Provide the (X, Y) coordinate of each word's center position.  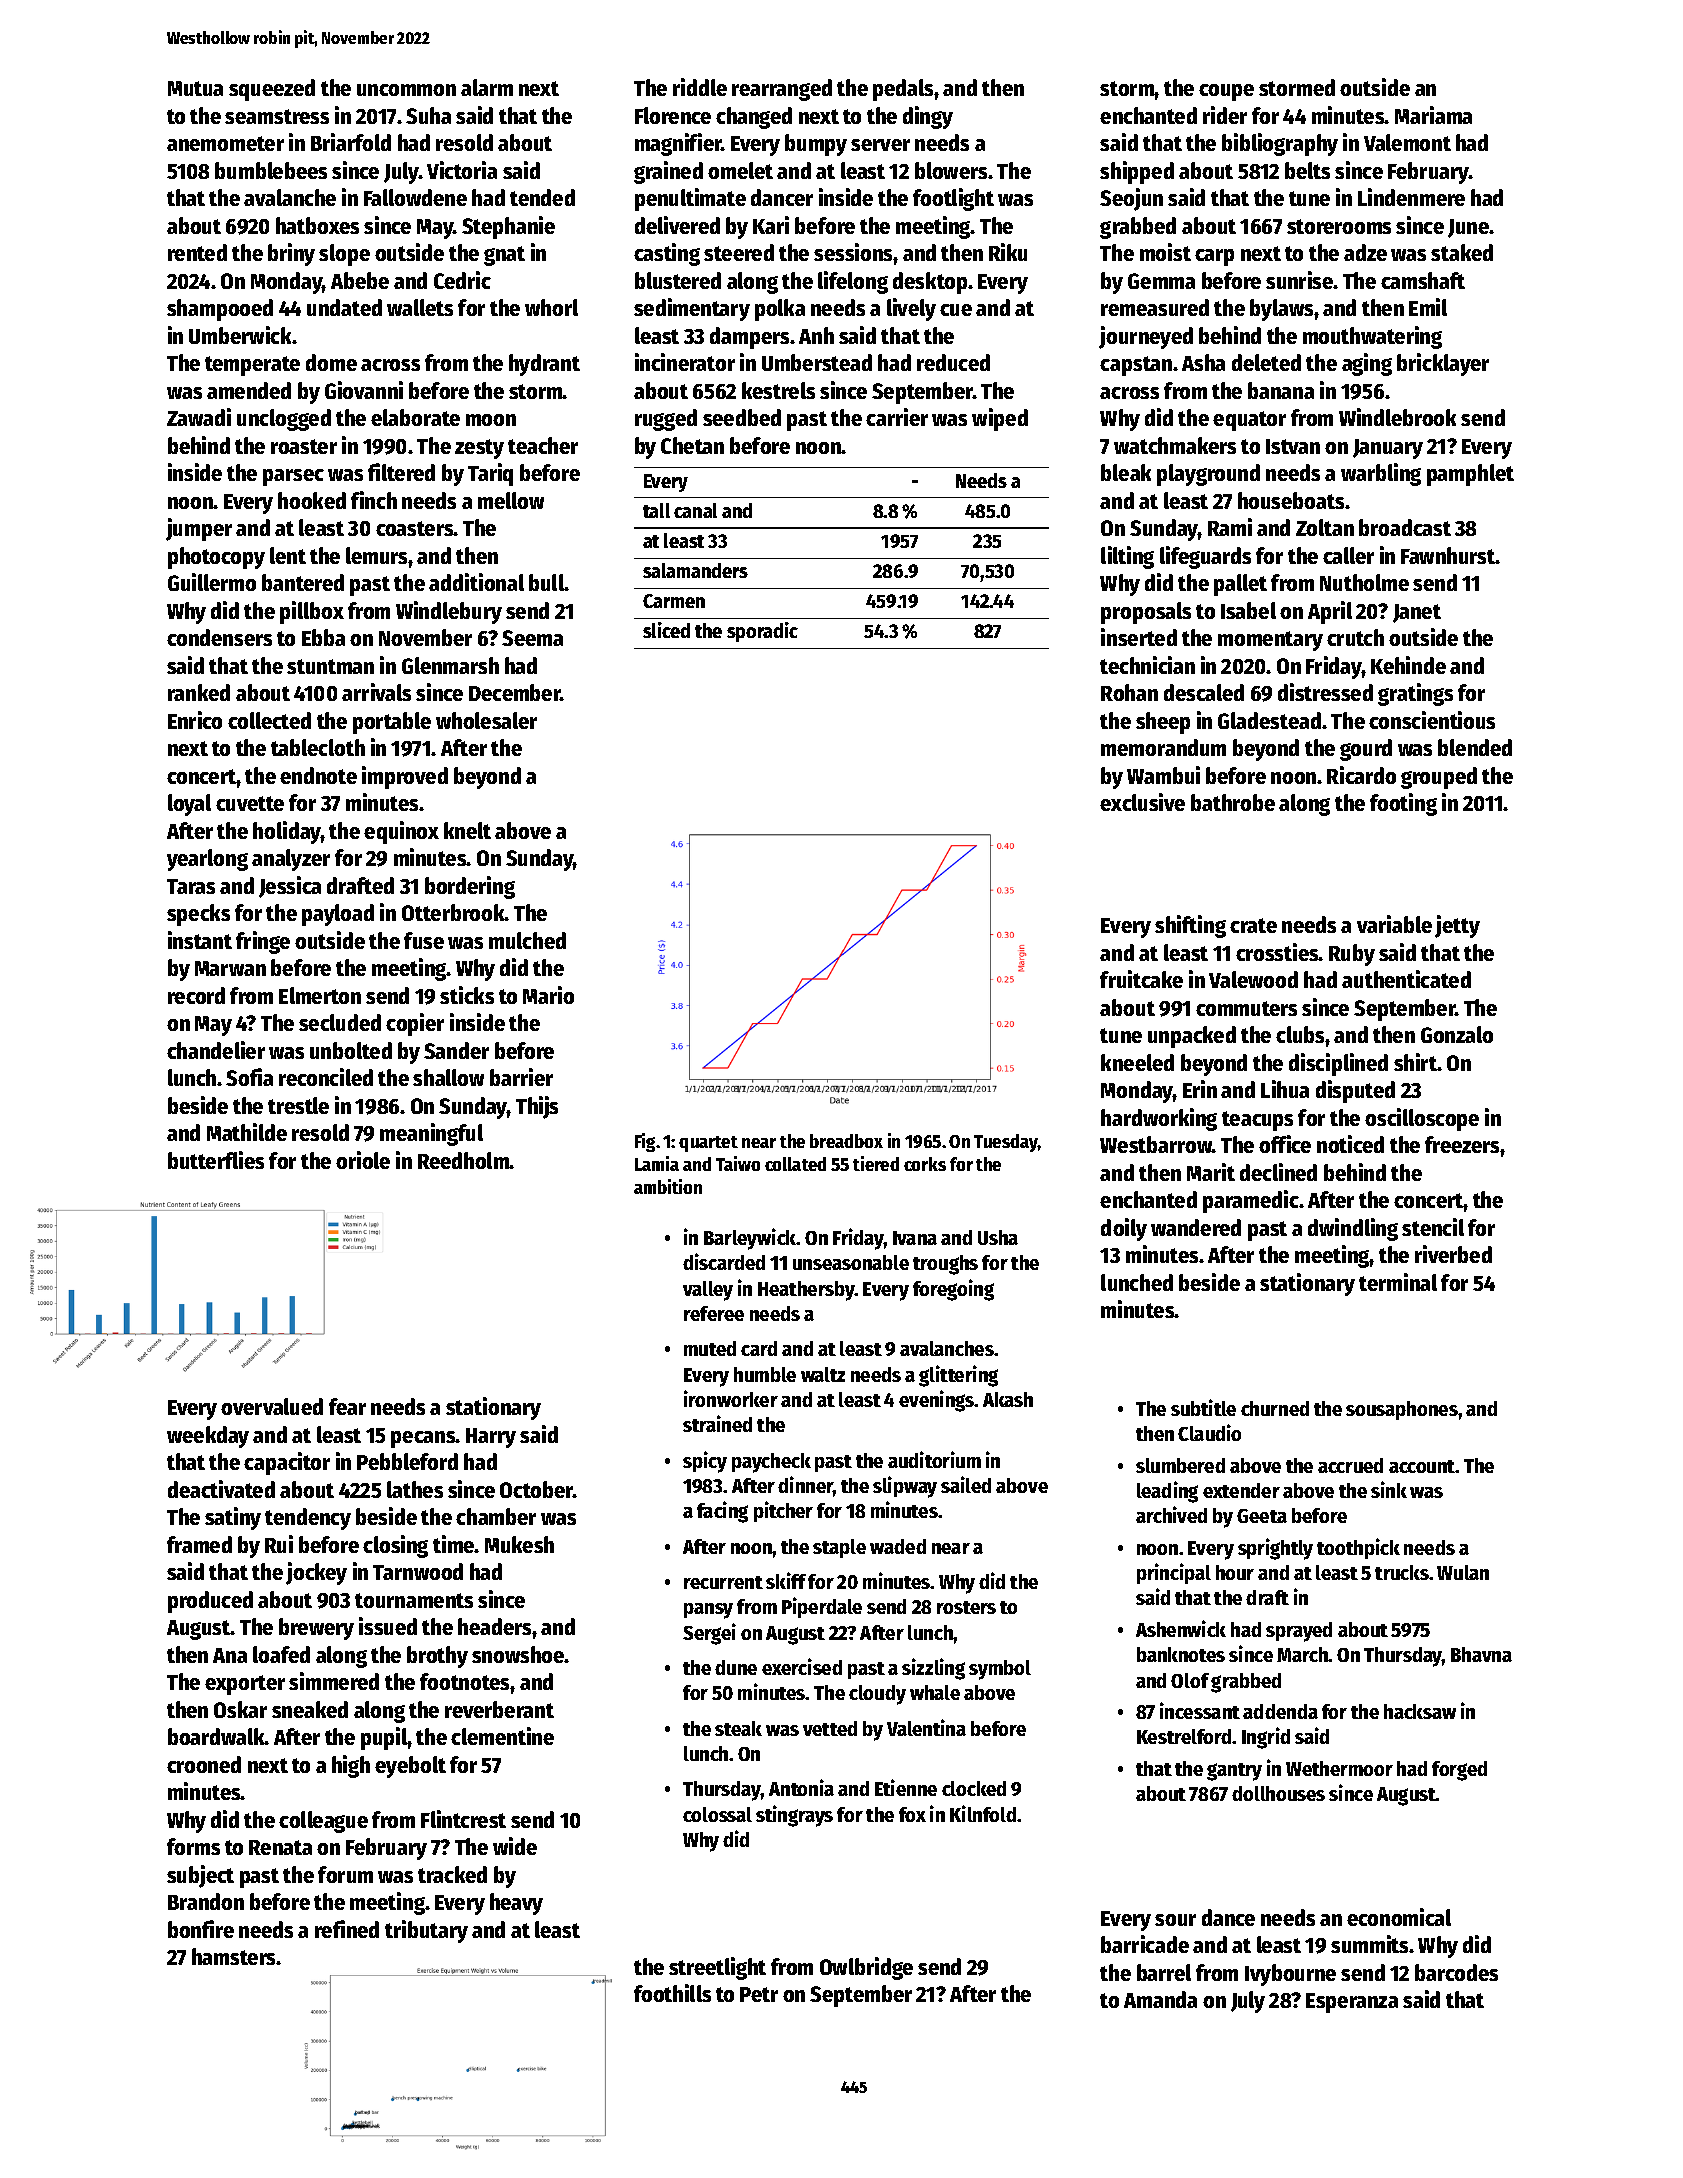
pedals (904, 90)
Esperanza (1352, 2003)
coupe (1226, 92)
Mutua (195, 88)
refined (347, 1929)
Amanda (1160, 1999)
